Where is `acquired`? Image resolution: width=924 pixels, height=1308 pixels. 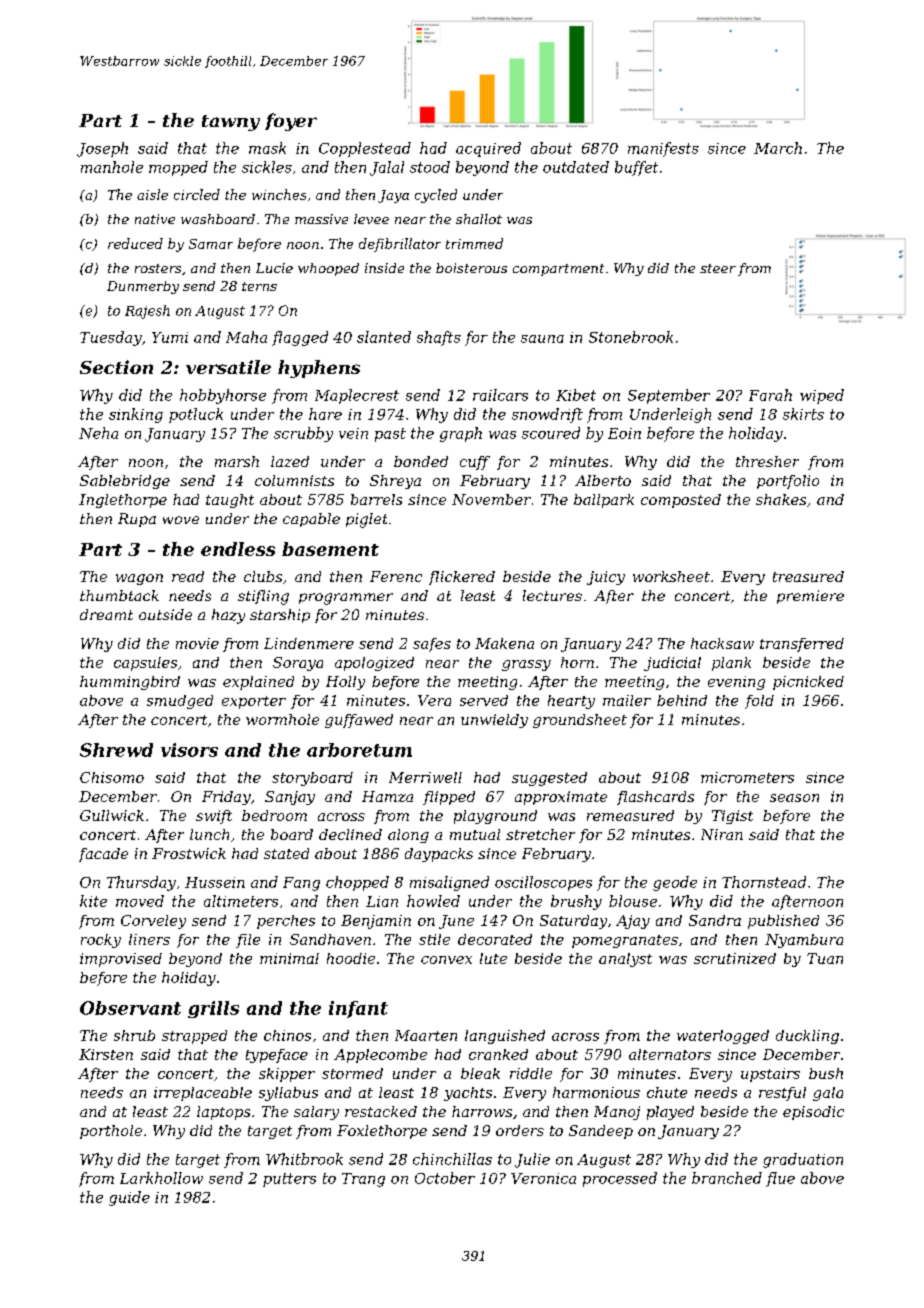 acquired is located at coordinates (488, 149).
